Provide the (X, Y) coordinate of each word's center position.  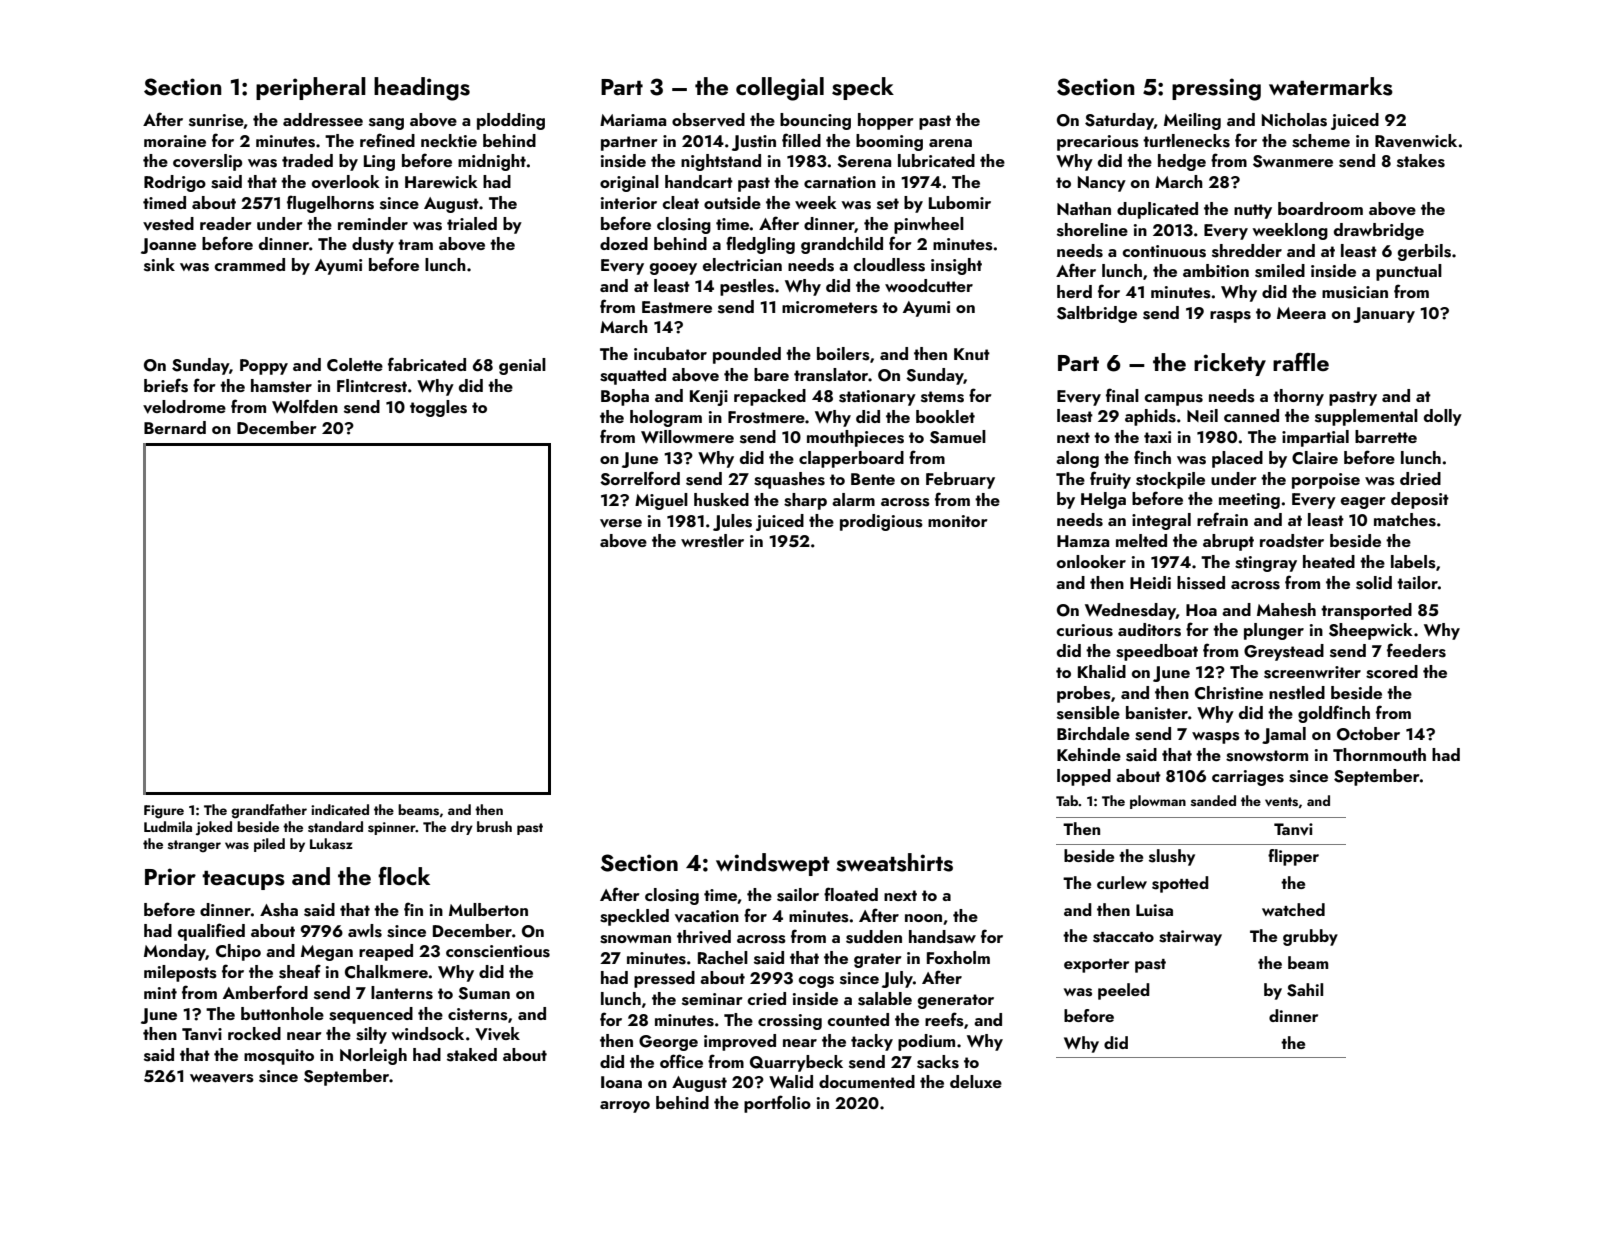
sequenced (371, 1015)
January (1384, 315)
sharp (805, 501)
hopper (886, 121)
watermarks (1331, 86)
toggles (438, 408)
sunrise (216, 121)
